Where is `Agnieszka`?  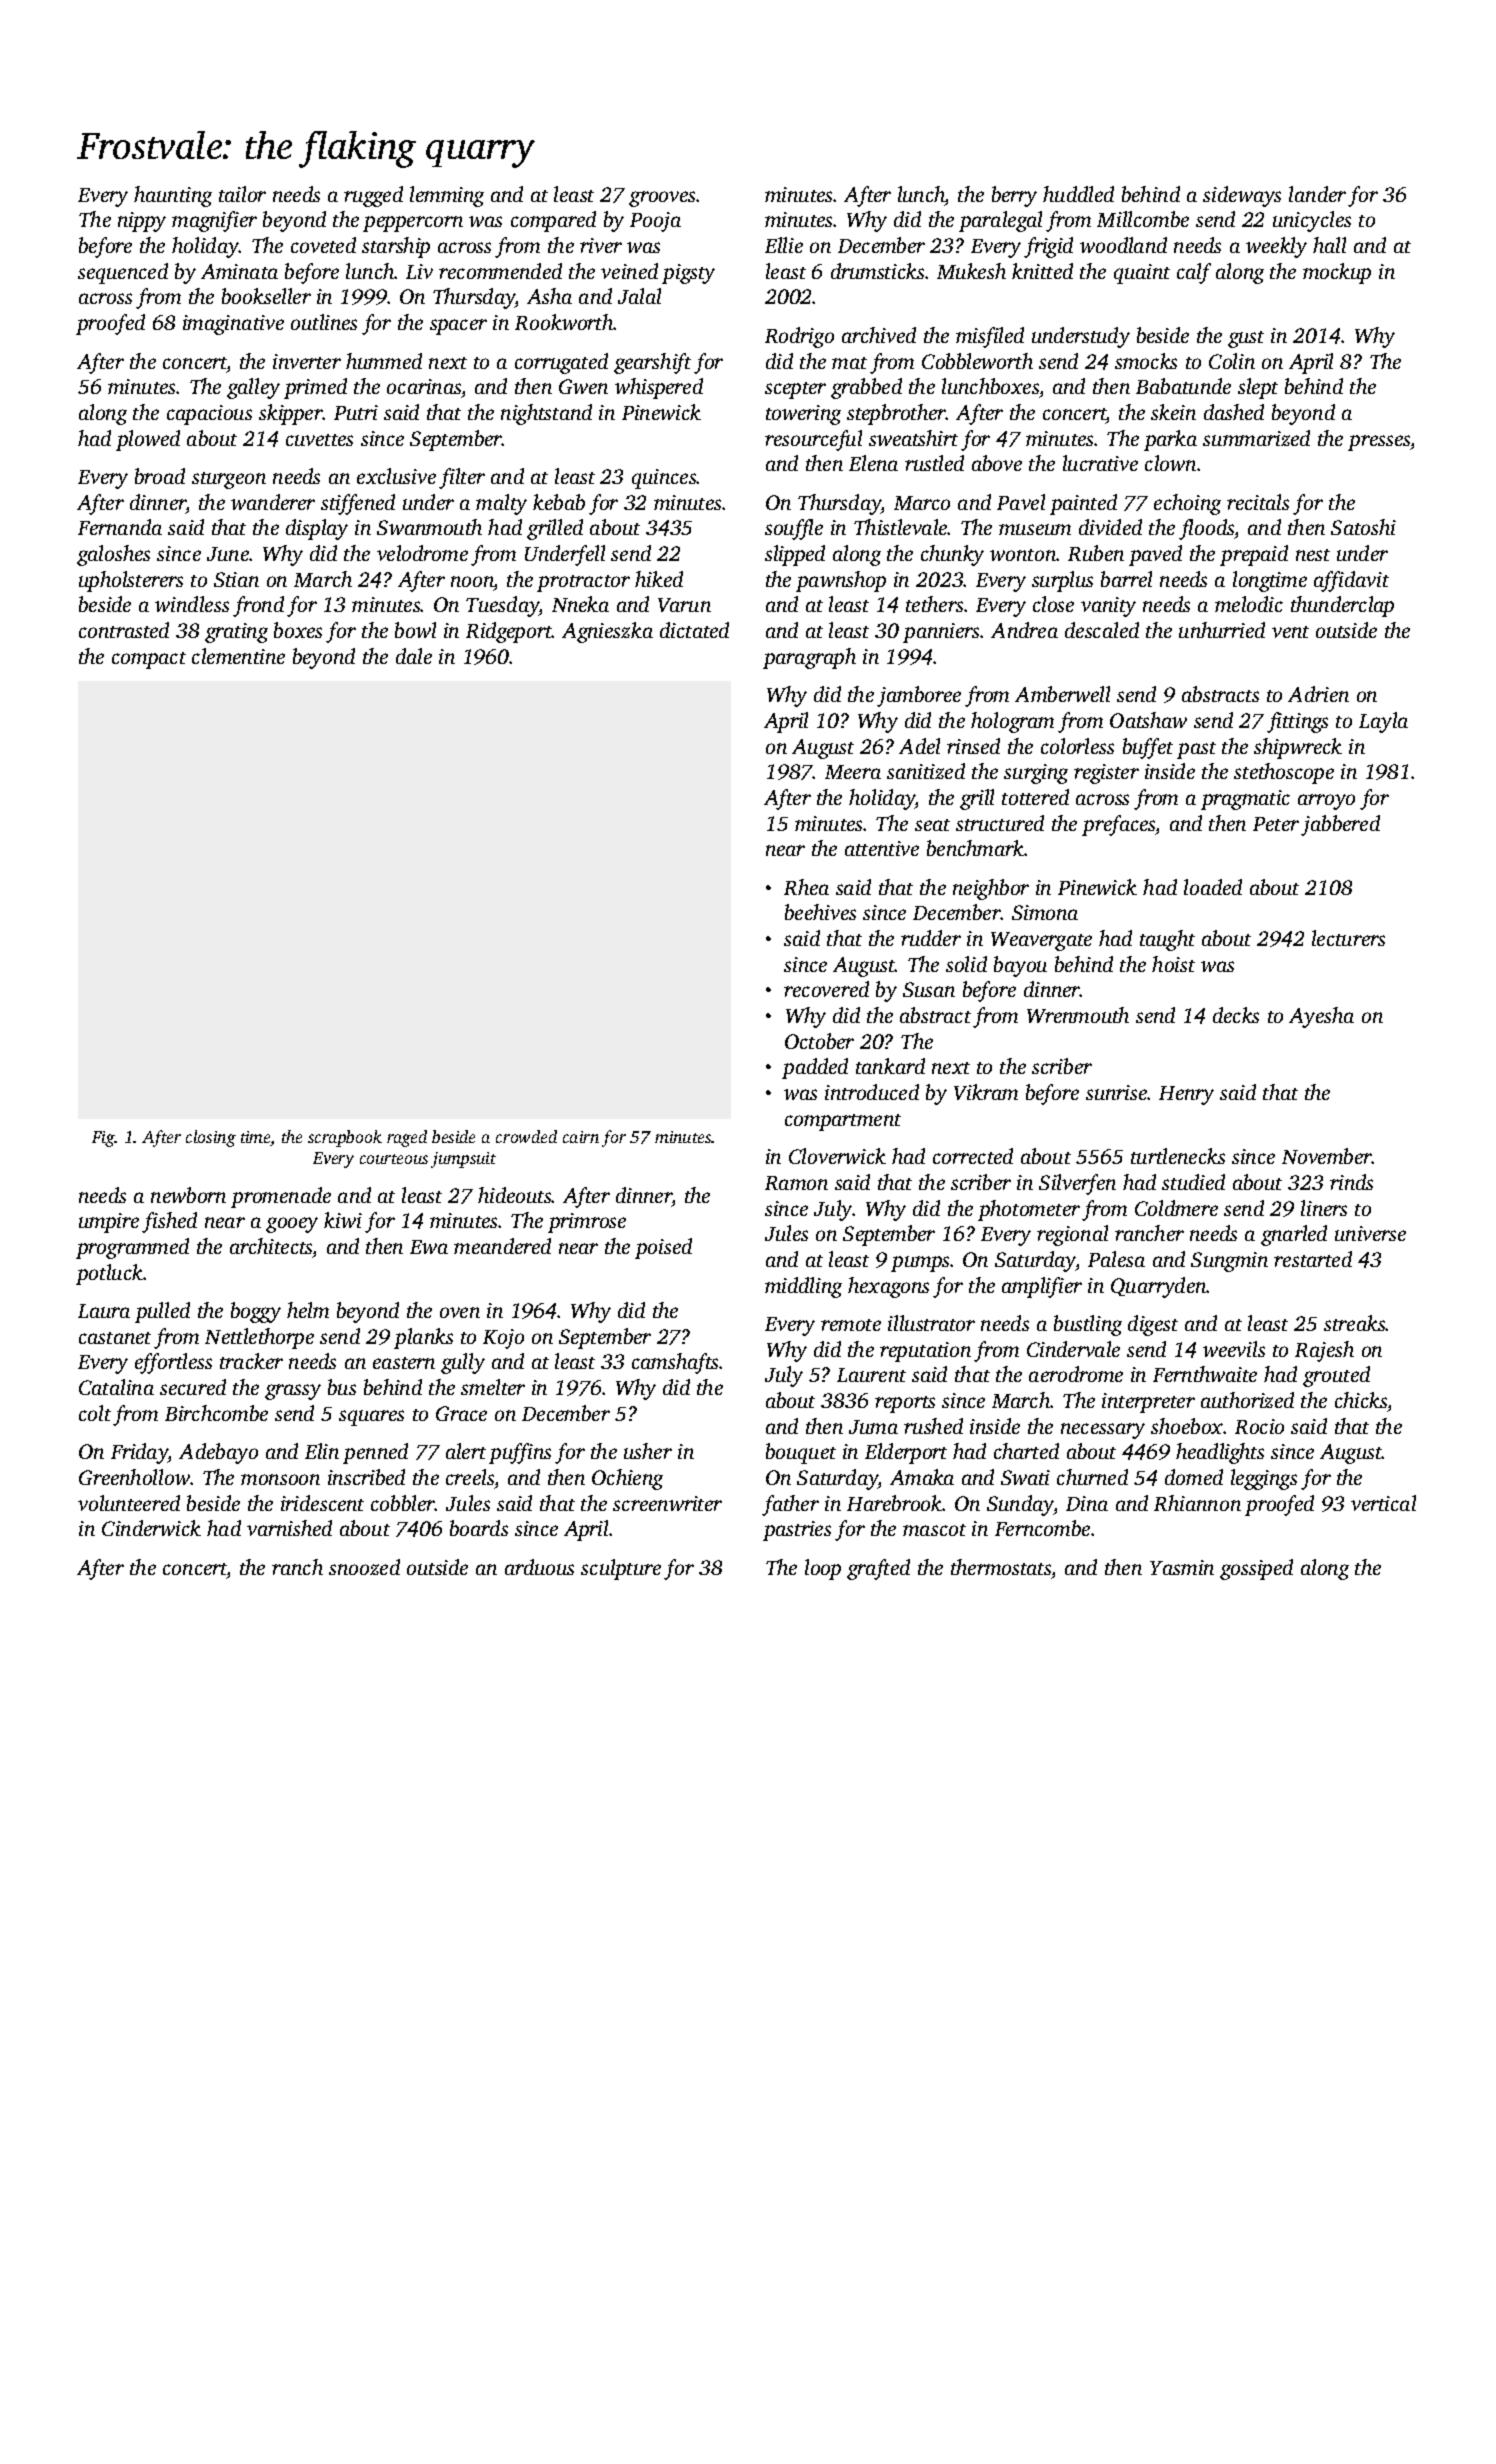
Agnieszka is located at coordinates (607, 632).
